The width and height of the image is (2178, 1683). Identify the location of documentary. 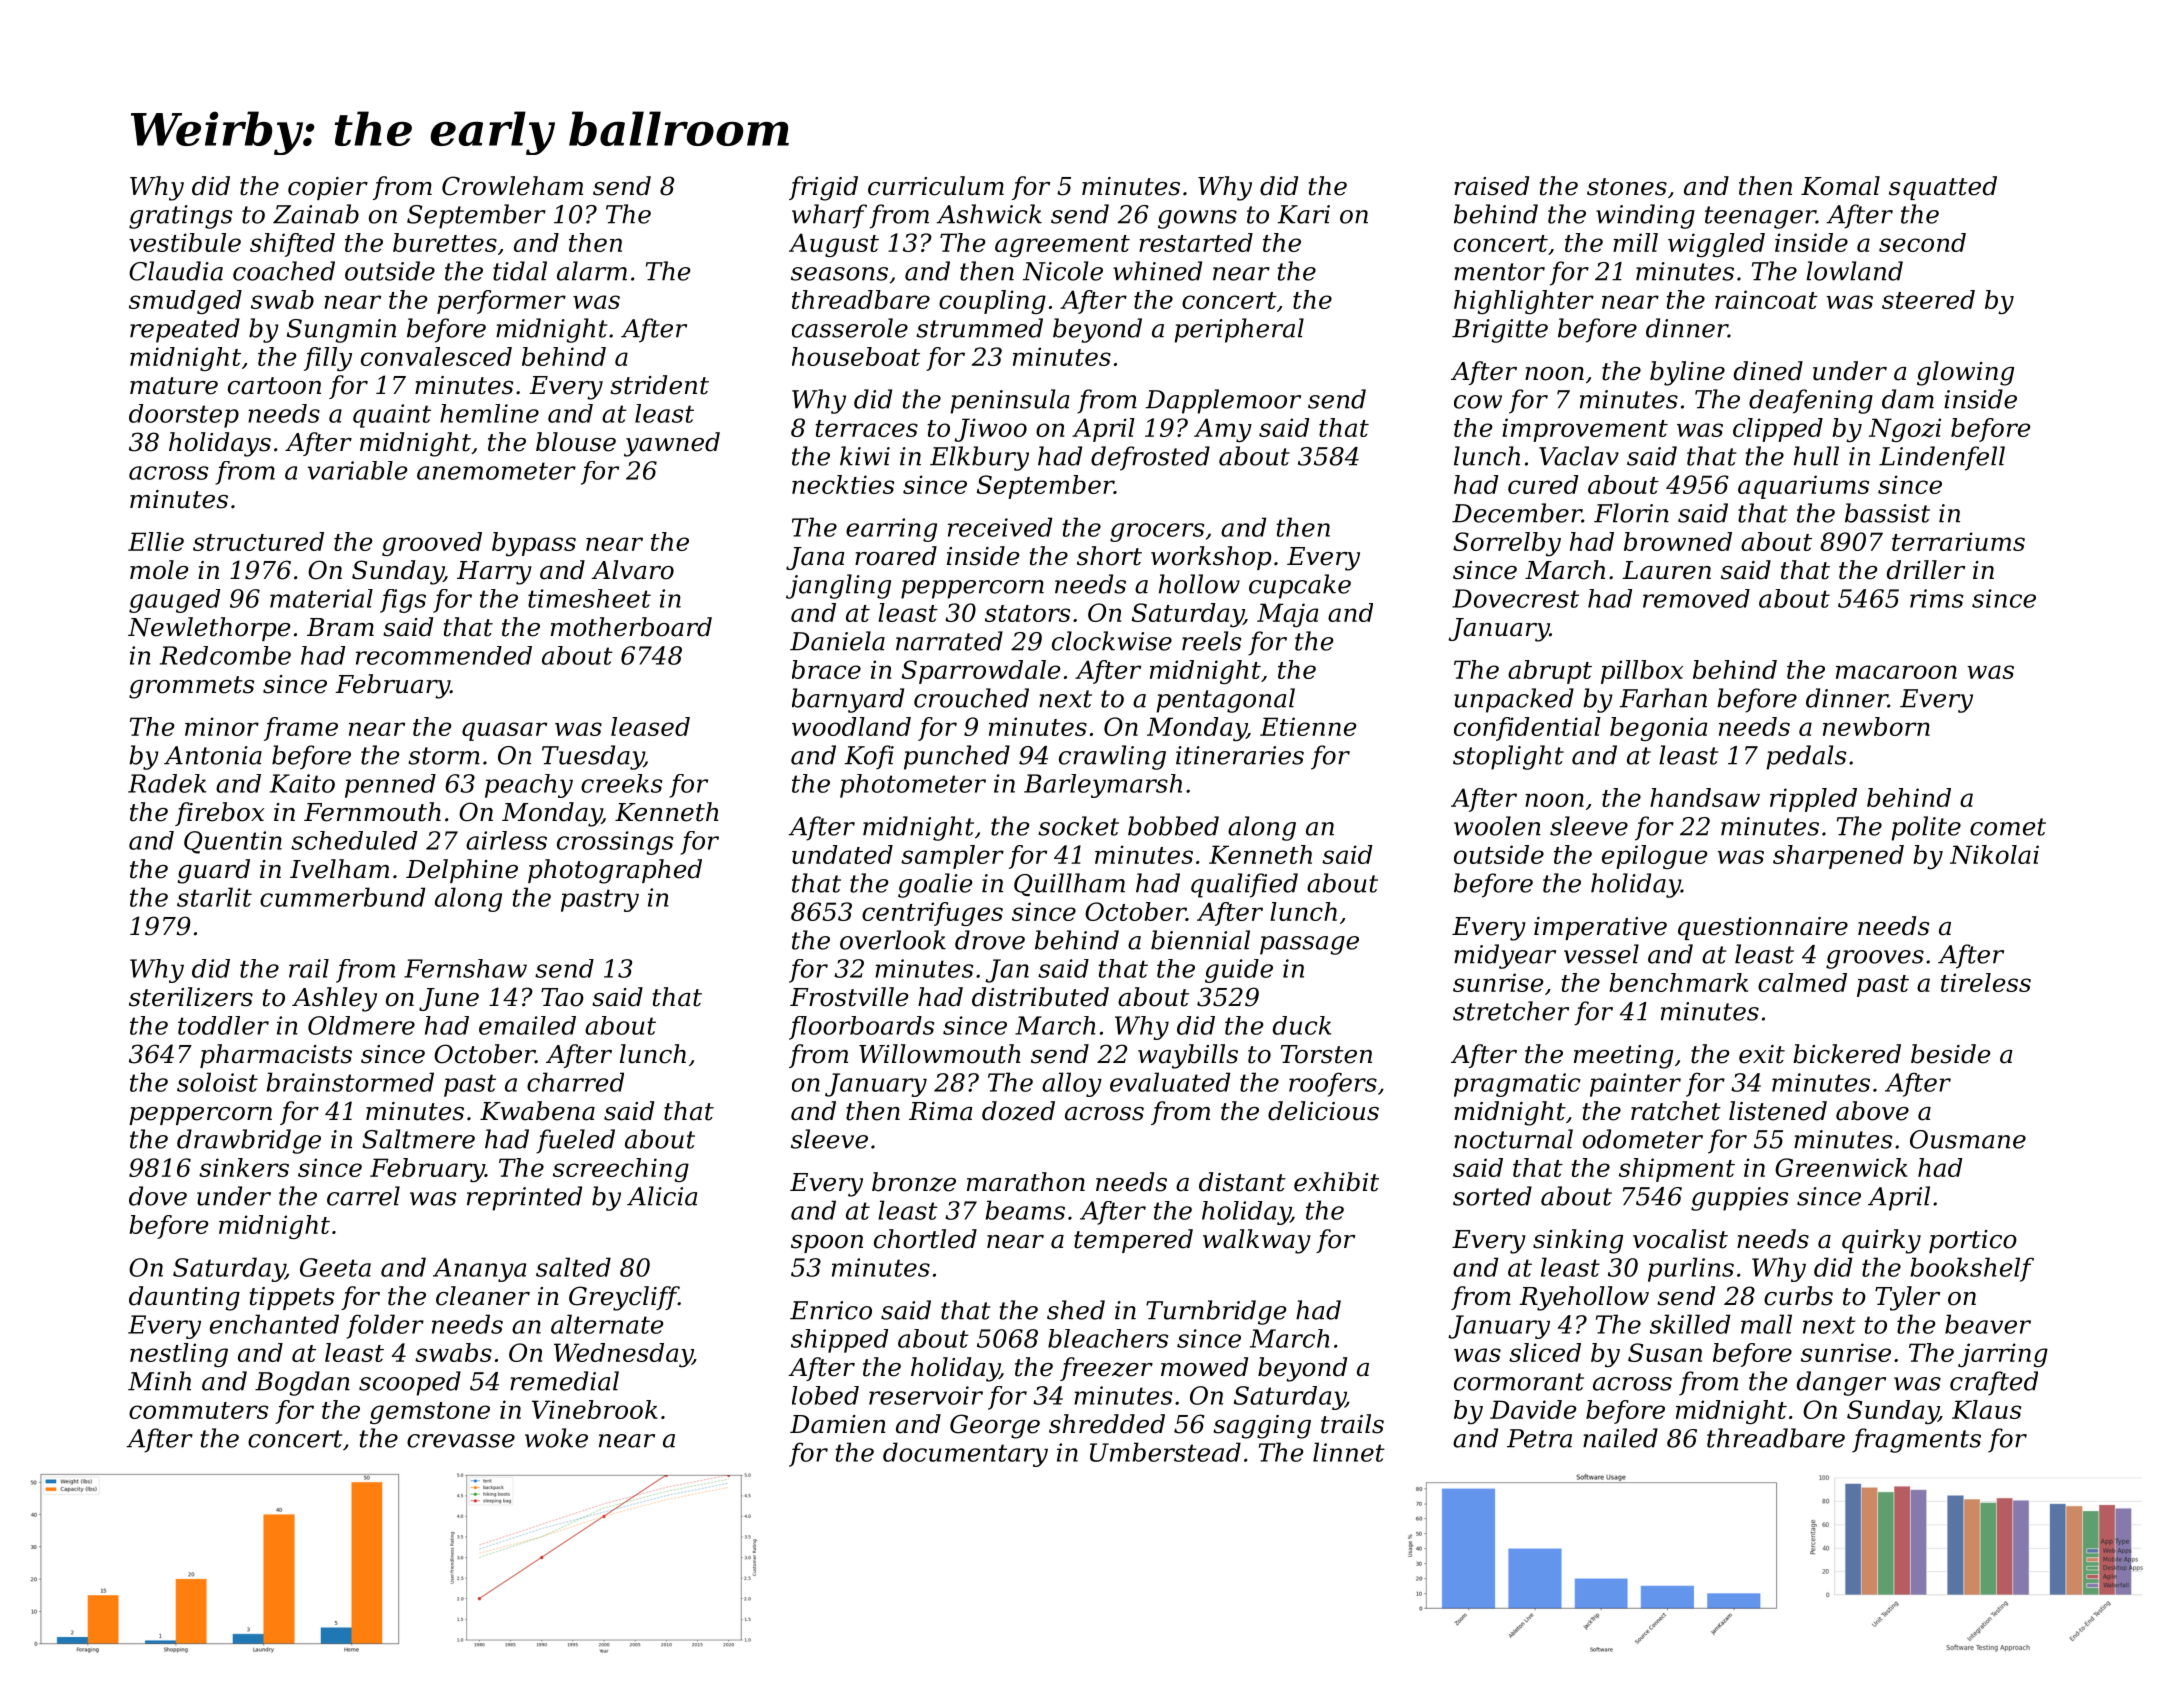
(965, 1454).
